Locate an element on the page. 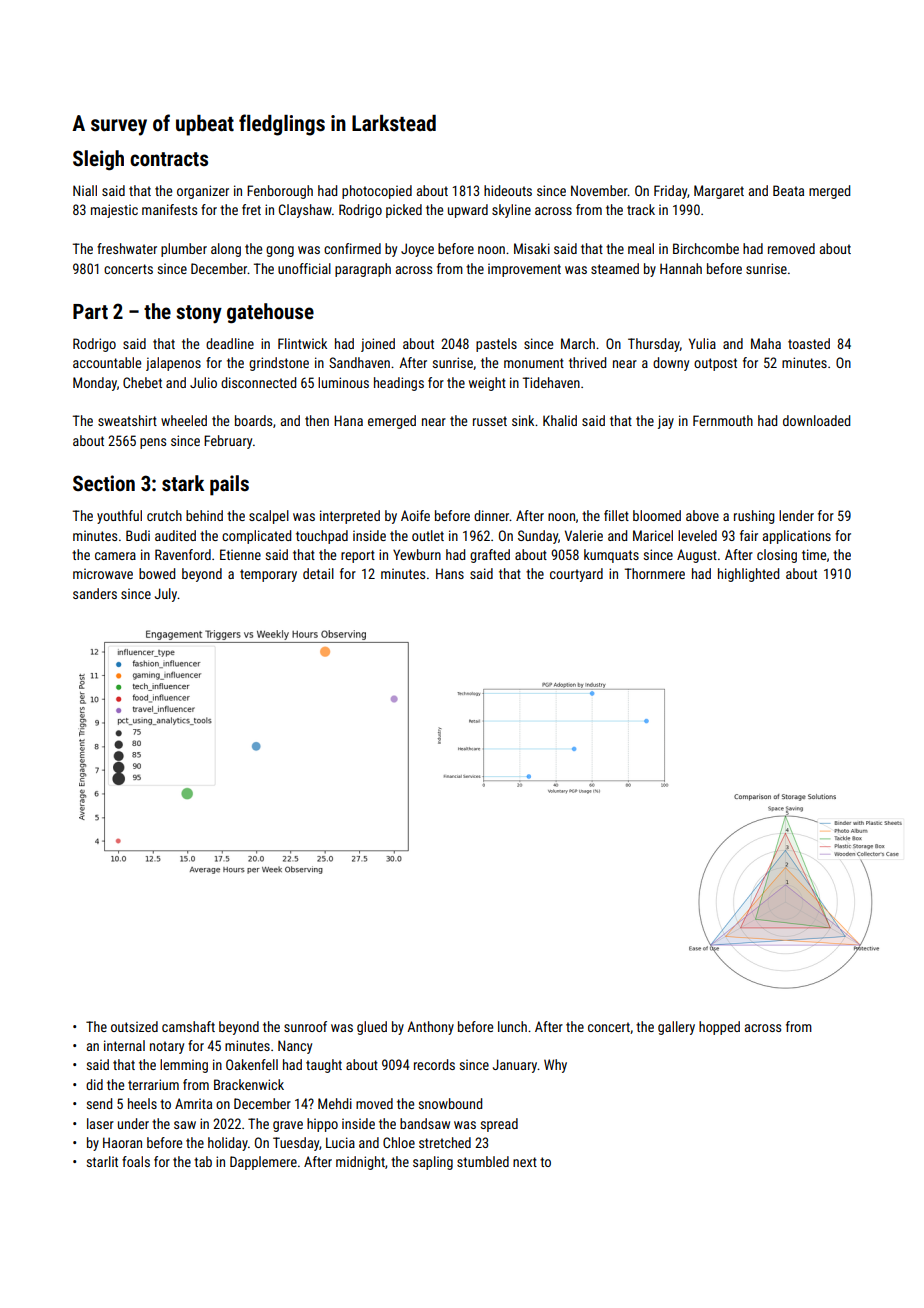 The height and width of the image is (1308, 924). temporary is located at coordinates (268, 575).
